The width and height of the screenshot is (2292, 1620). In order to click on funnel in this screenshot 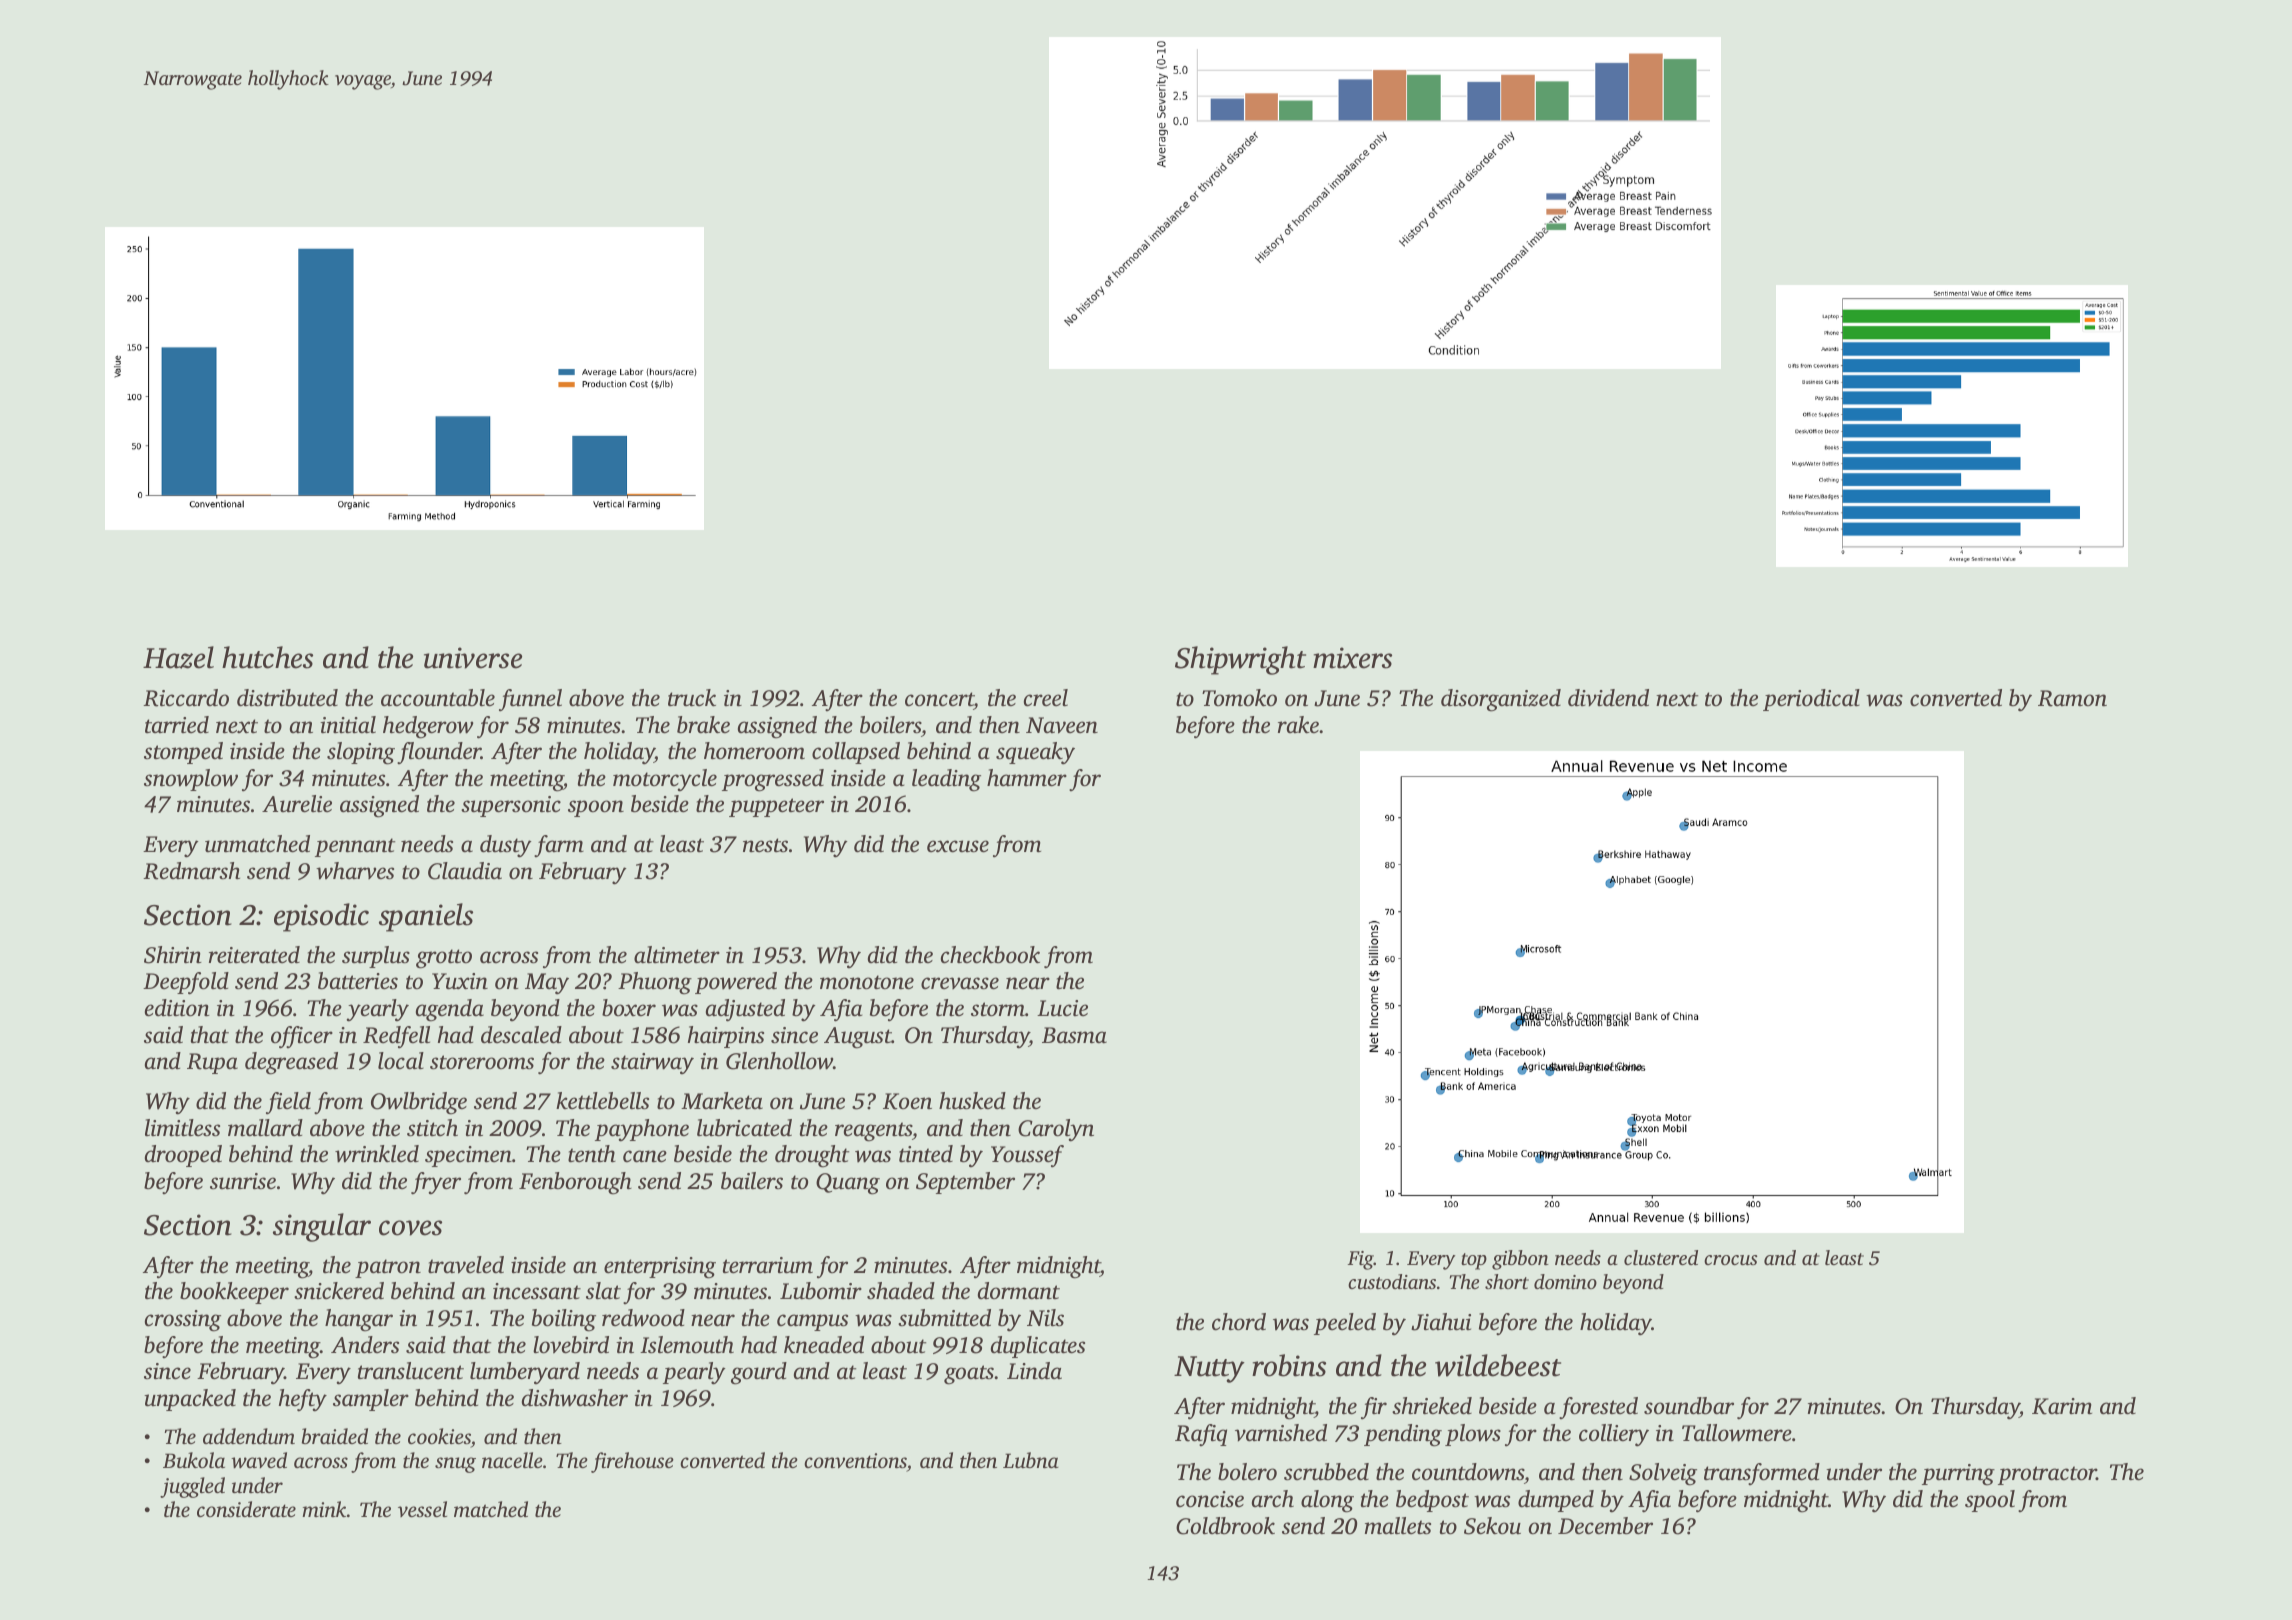, I will do `click(530, 700)`.
